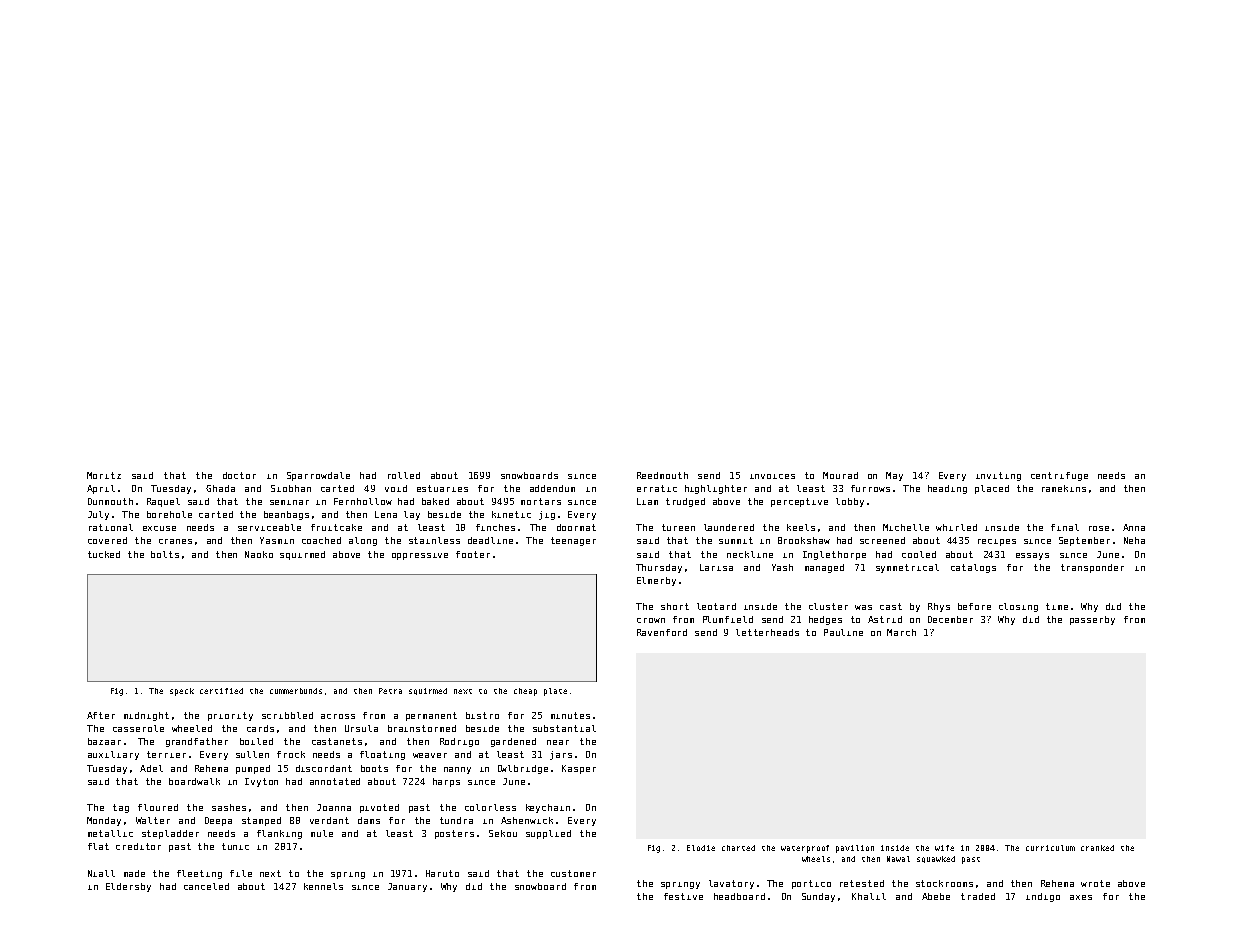 The width and height of the document is (1233, 952). I want to click on passerby, so click(1092, 620).
